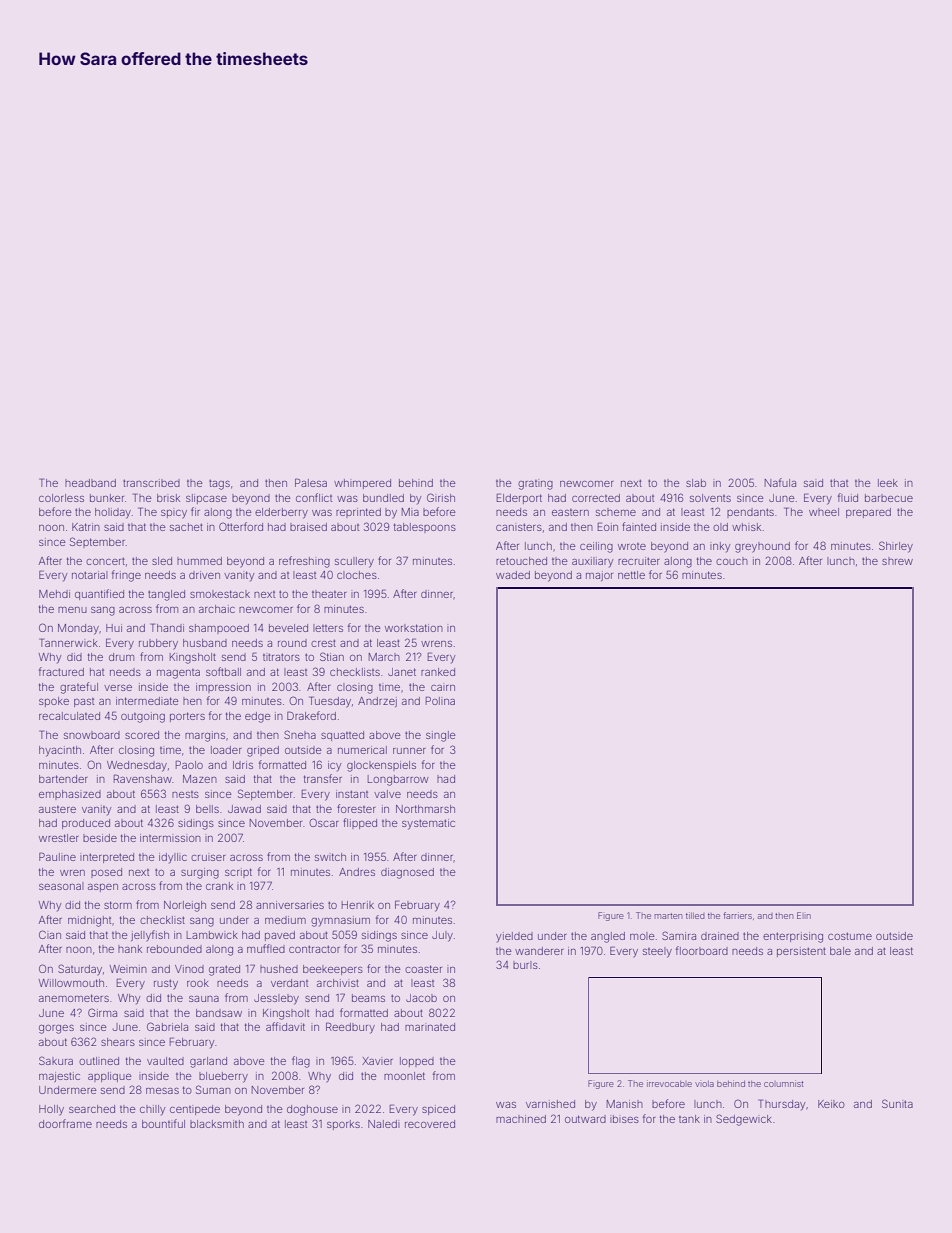 Image resolution: width=952 pixels, height=1233 pixels. Describe the element at coordinates (535, 485) in the screenshot. I see `grating` at that location.
